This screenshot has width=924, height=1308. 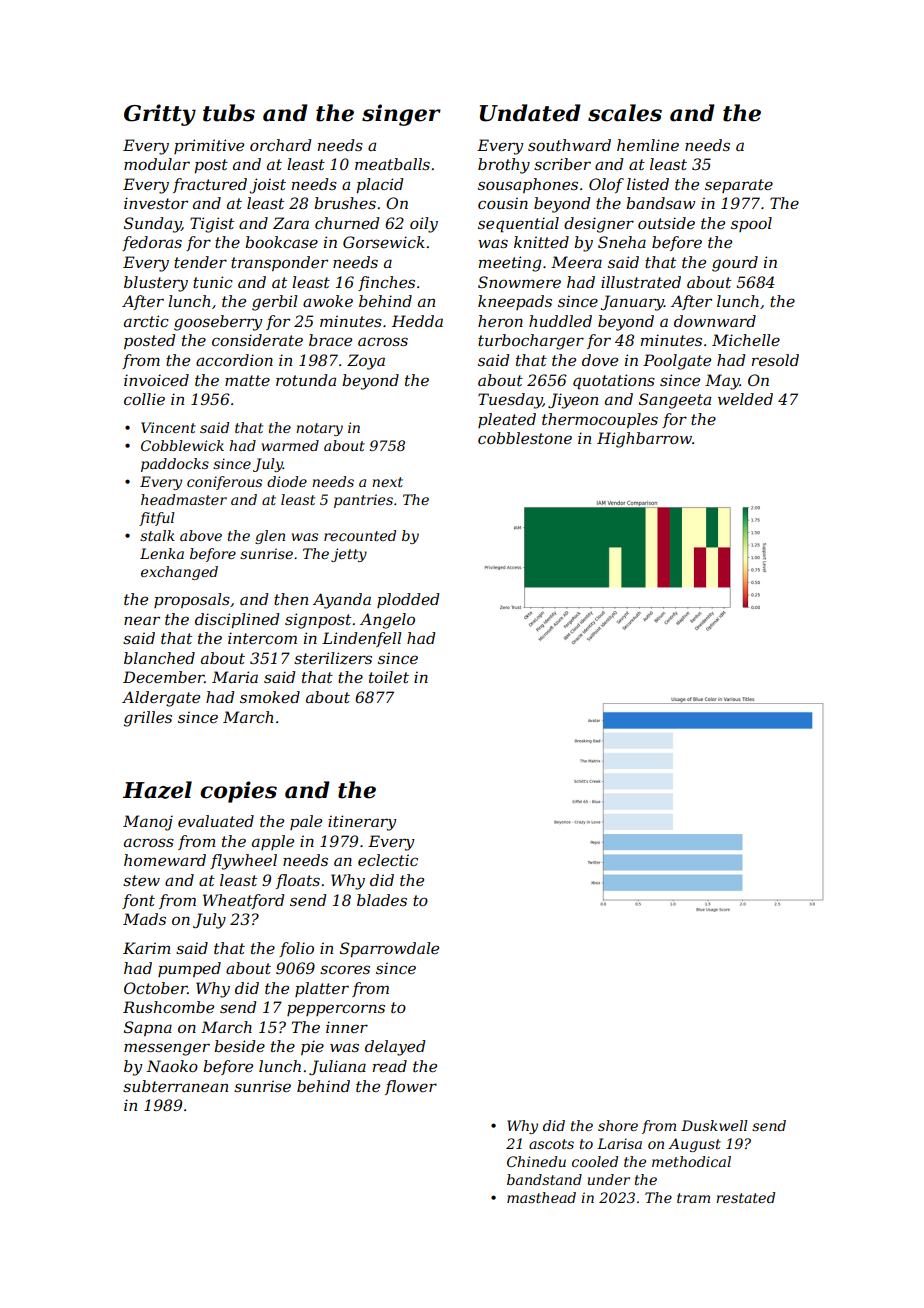 I want to click on messenger, so click(x=167, y=1049).
